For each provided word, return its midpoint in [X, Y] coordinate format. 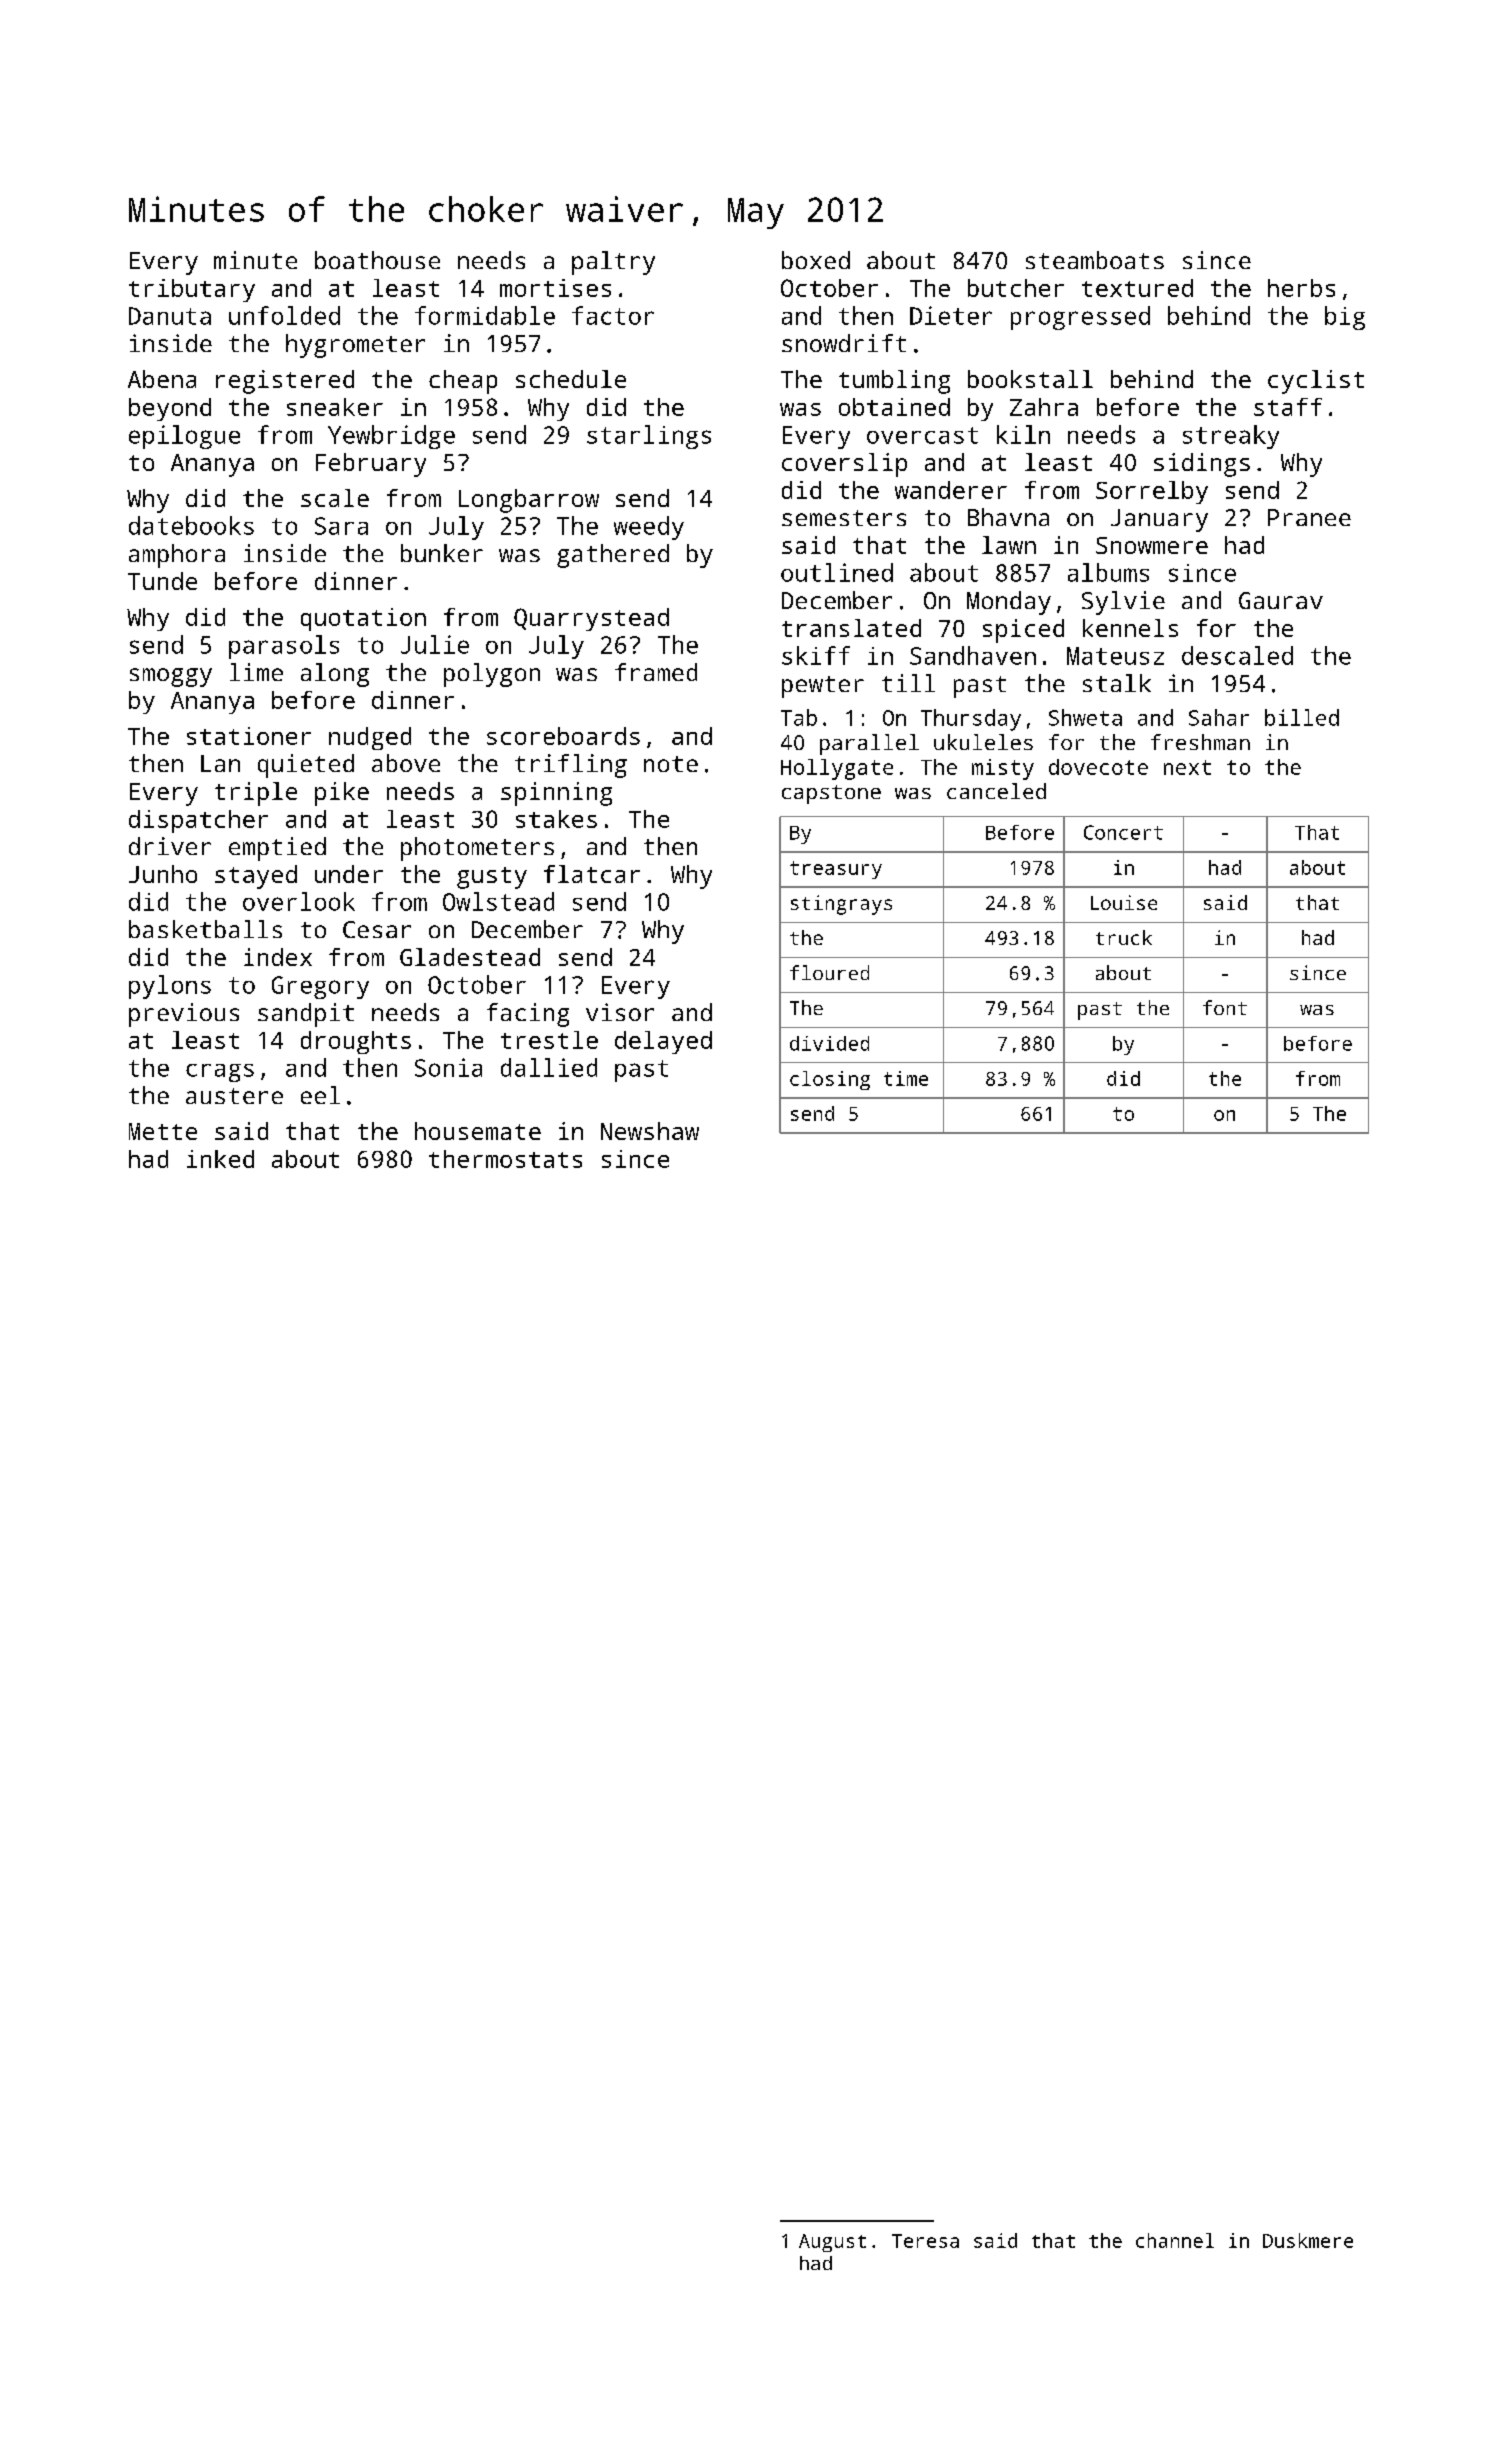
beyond [170, 409]
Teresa [925, 2241]
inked [220, 1159]
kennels [1130, 628]
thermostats [505, 1159]
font [1225, 1007]
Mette [163, 1131]
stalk [1117, 683]
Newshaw [650, 1131]
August [832, 2243]
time [906, 1078]
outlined [837, 572]
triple [256, 794]
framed [656, 672]
